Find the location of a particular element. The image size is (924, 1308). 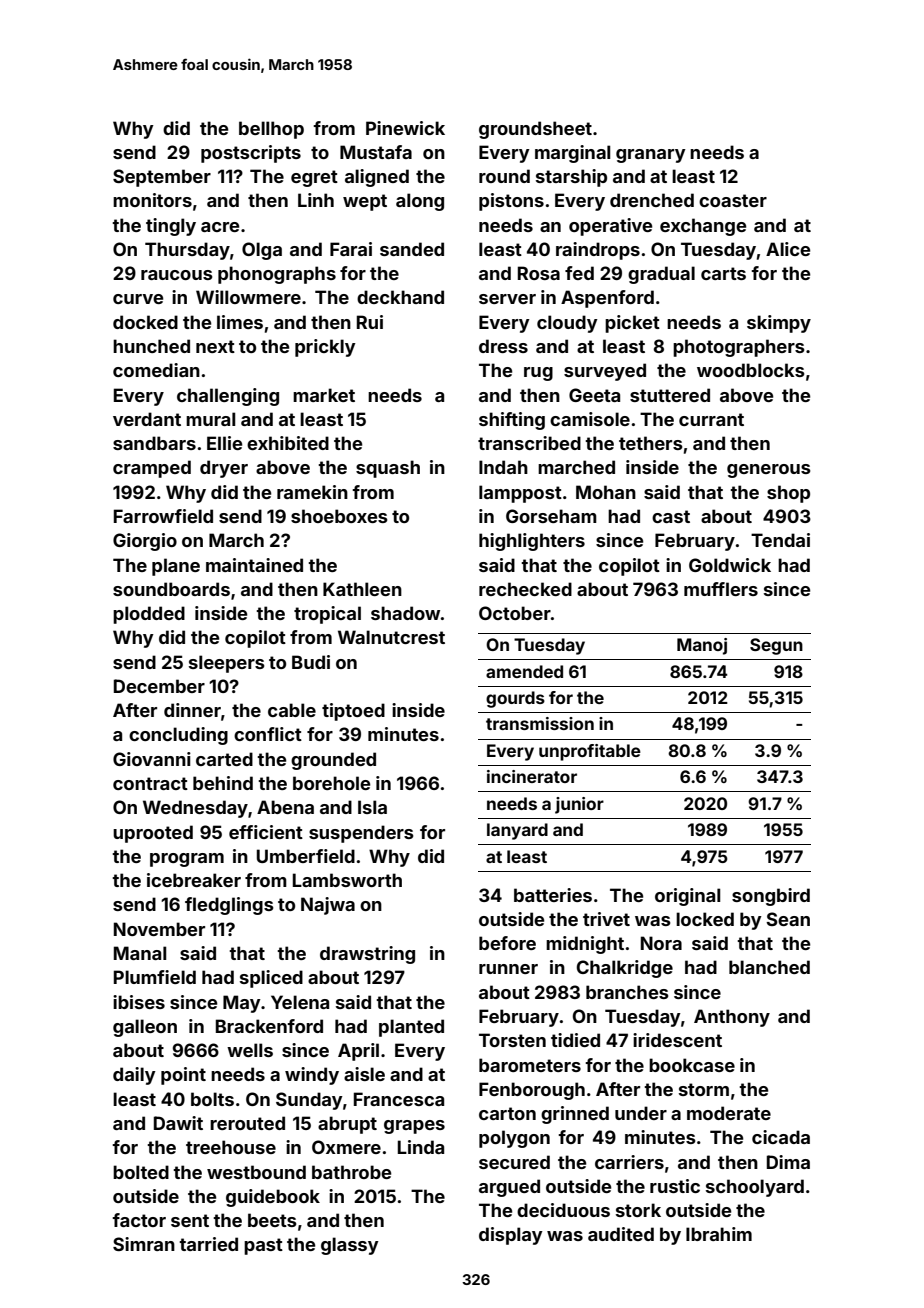

Giovanni is located at coordinates (152, 759).
